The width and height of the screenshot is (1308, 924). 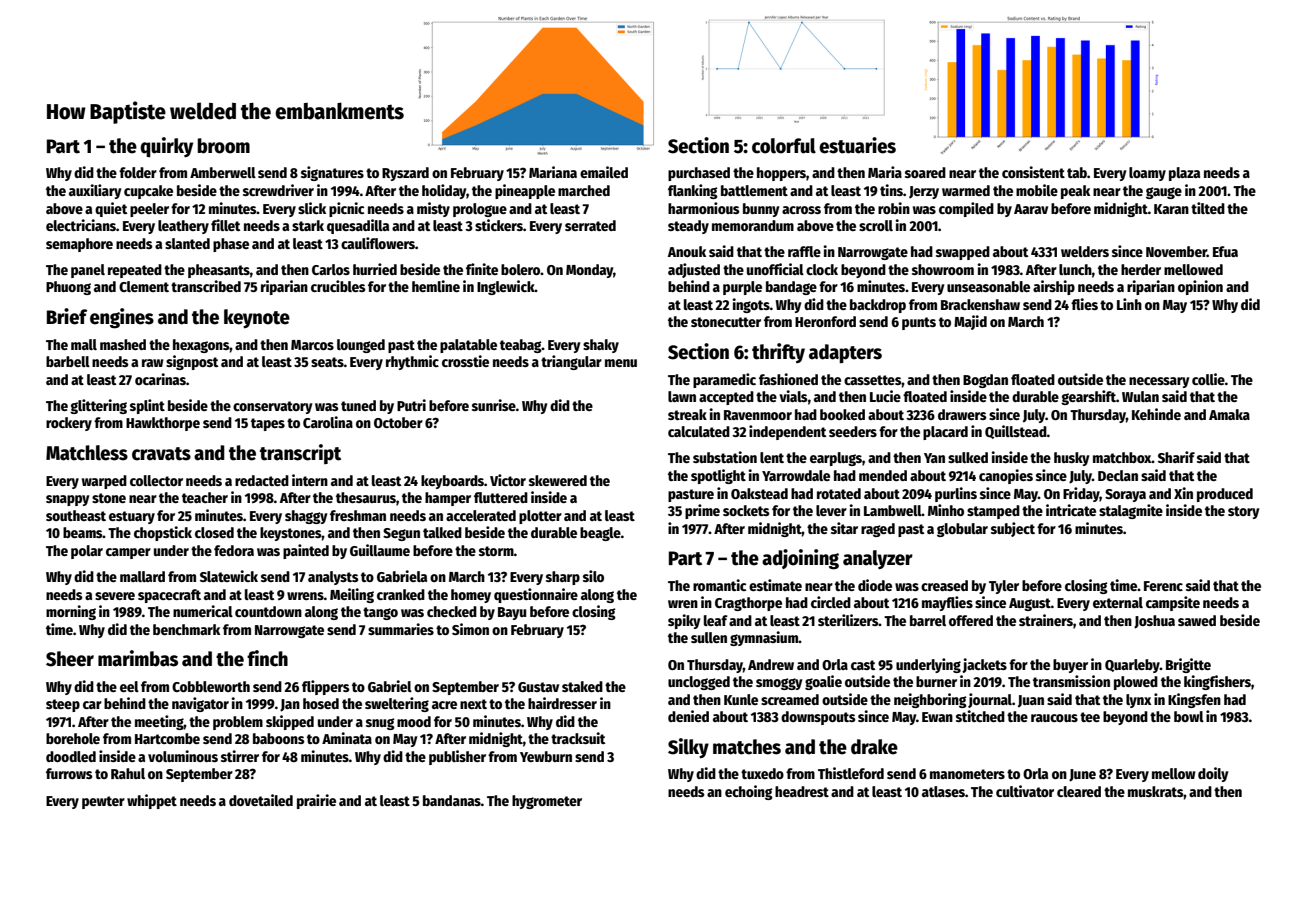 I want to click on Cragthorpe, so click(x=748, y=604).
